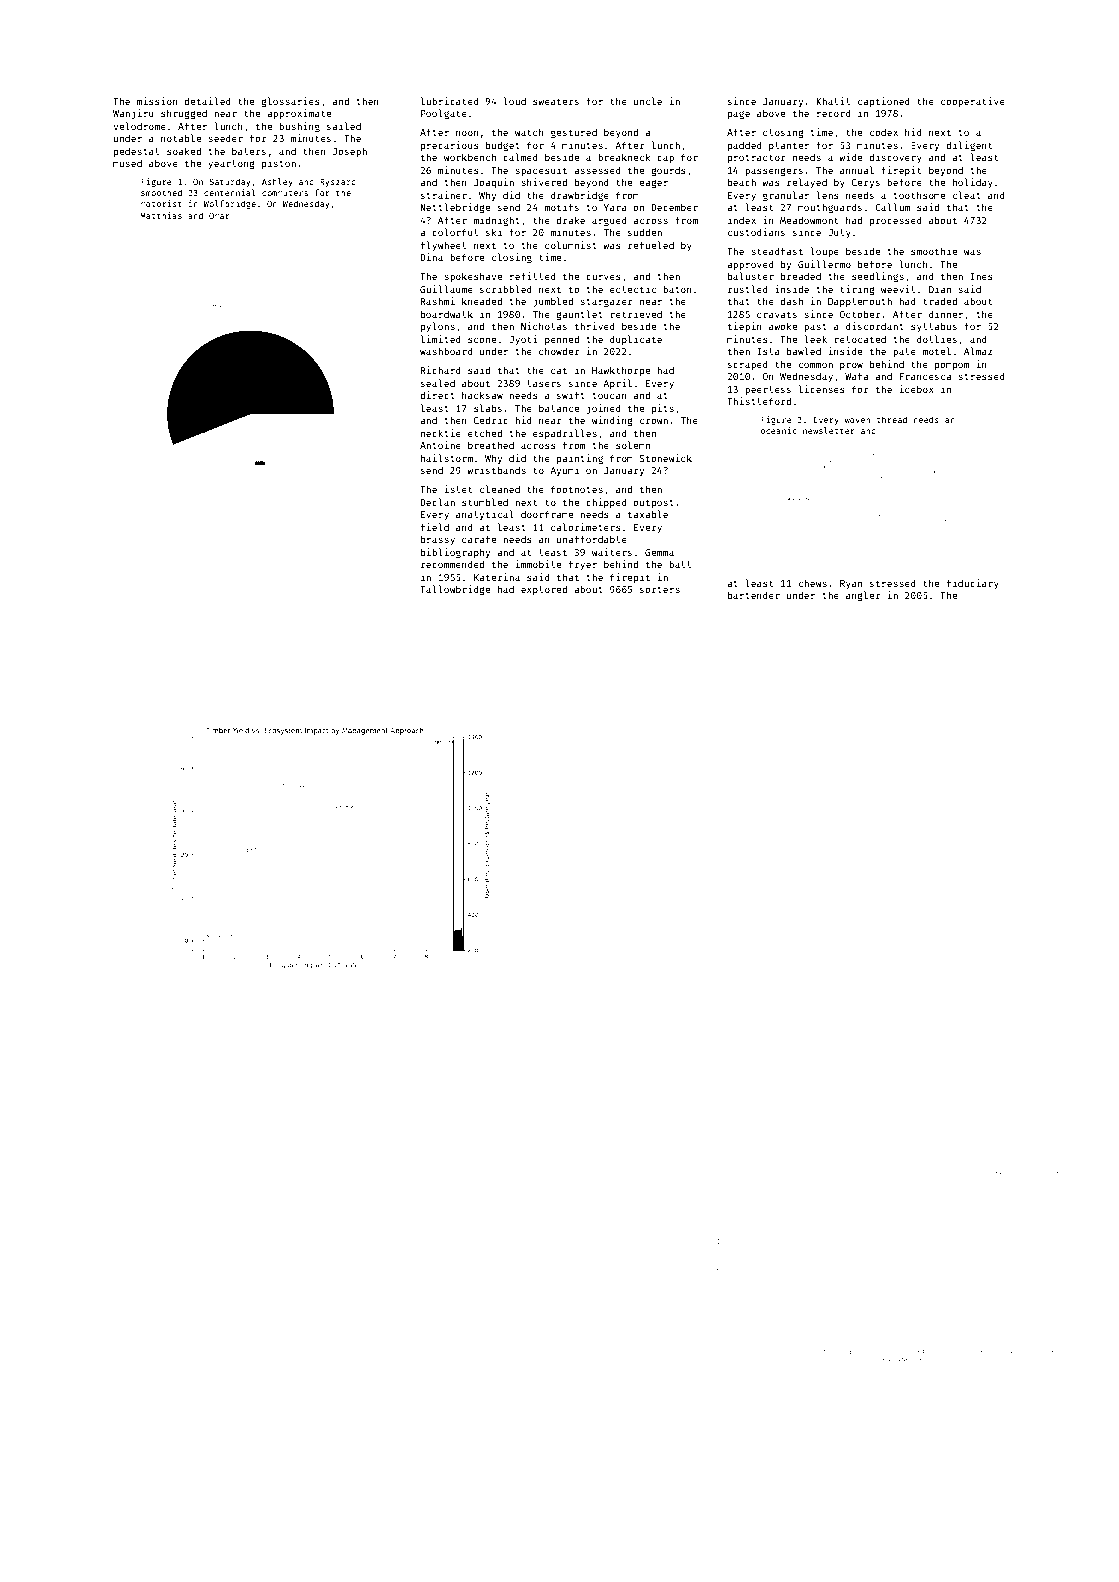 This page has width=1119, height=1582. What do you see at coordinates (438, 327) in the page?
I see `pylons` at bounding box center [438, 327].
